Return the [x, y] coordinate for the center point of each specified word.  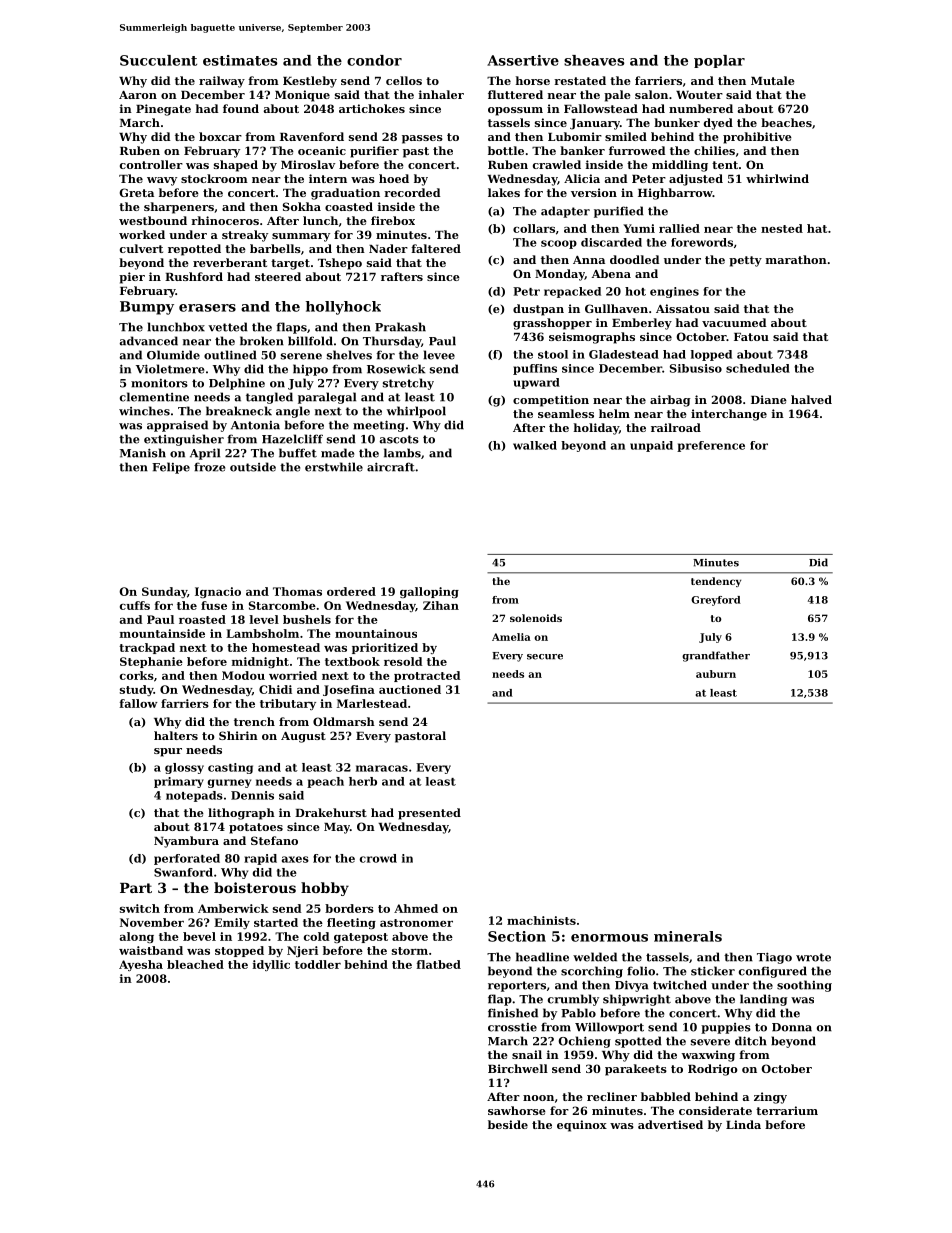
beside [508, 1124]
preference [711, 446]
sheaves [594, 60]
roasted [202, 619]
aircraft [391, 467]
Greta [137, 192]
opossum [515, 111]
